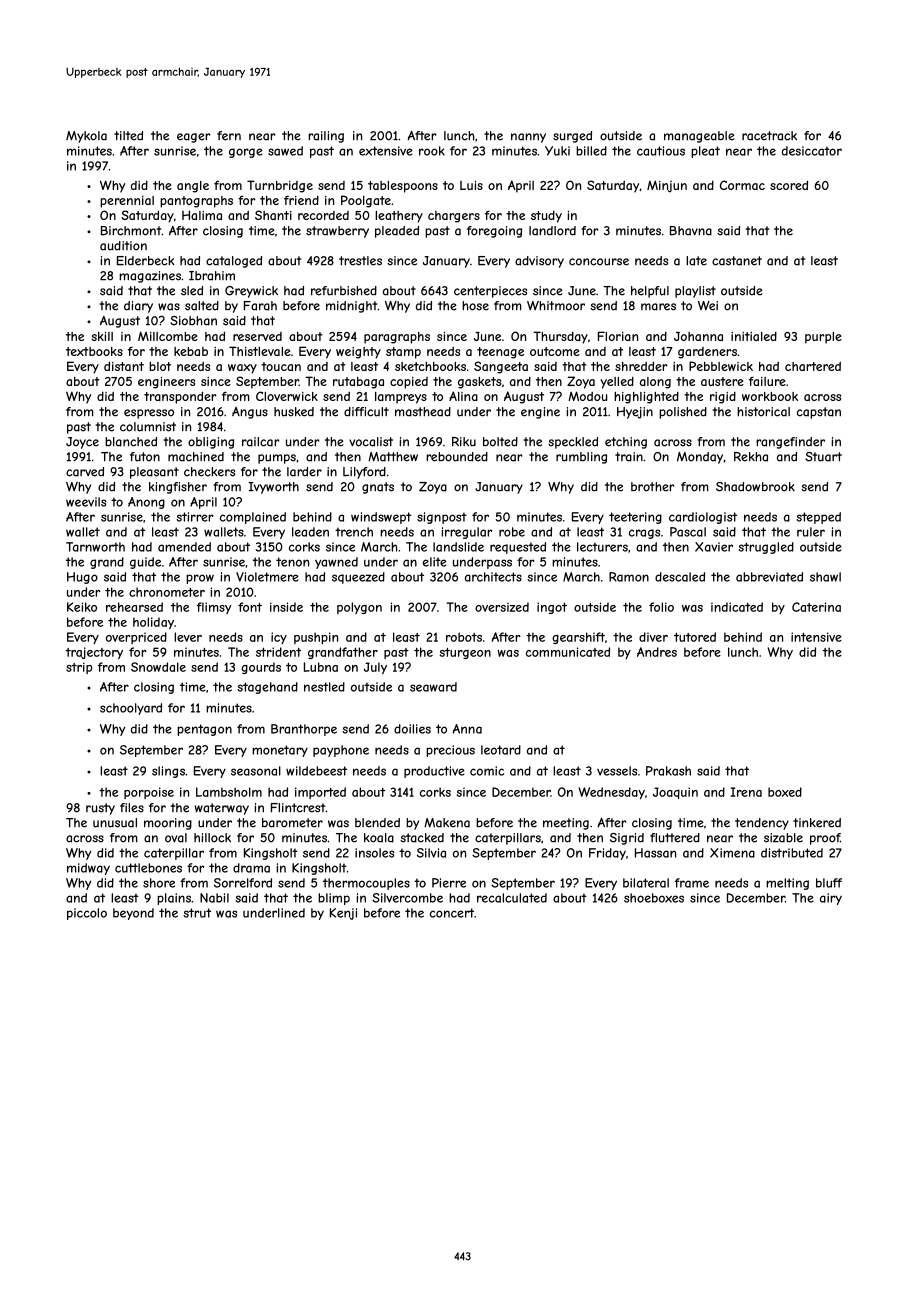 Image resolution: width=908 pixels, height=1316 pixels. Describe the element at coordinates (86, 137) in the document. I see `Mykola` at that location.
